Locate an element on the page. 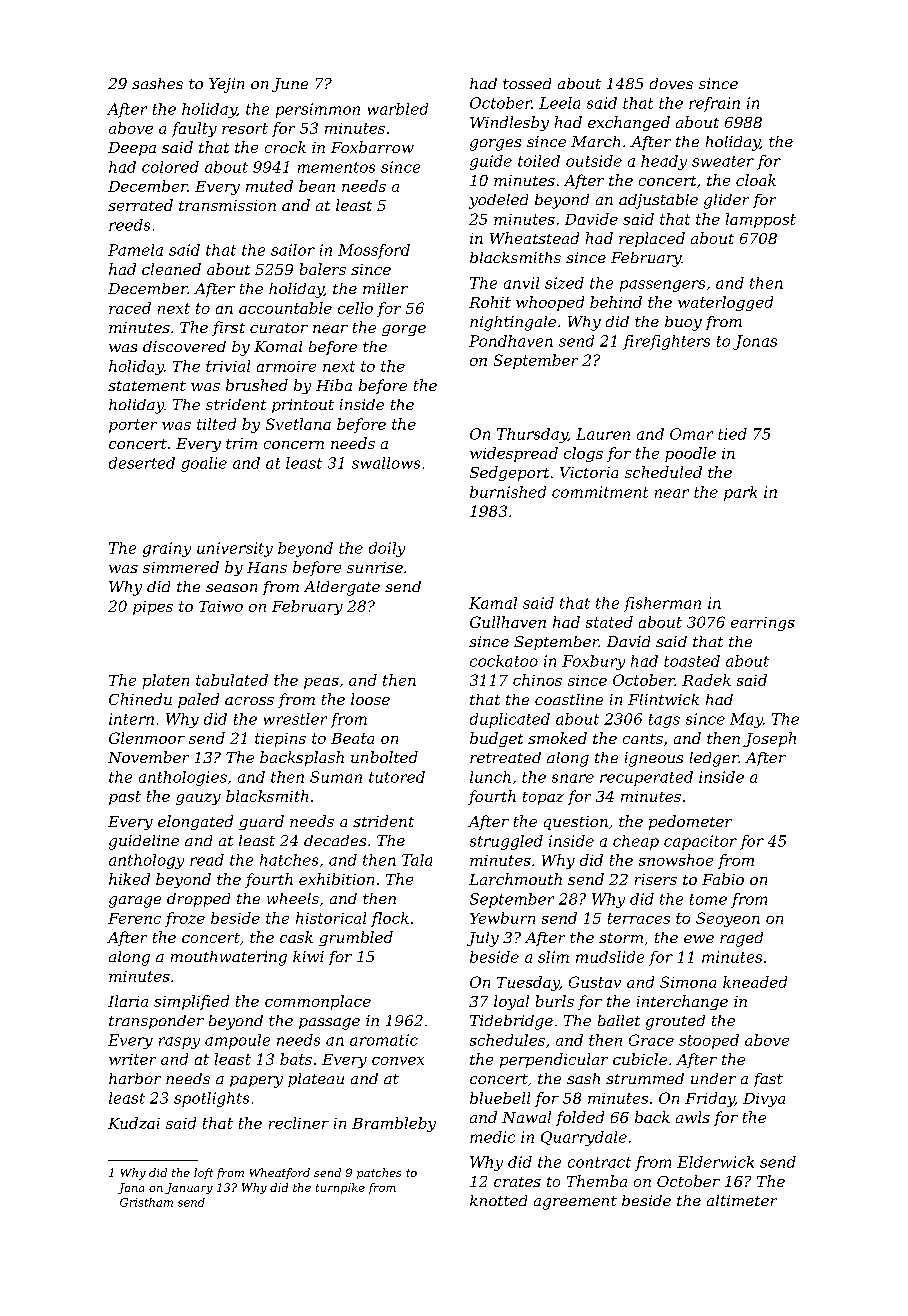 The width and height of the document is (908, 1316). Gristham is located at coordinates (146, 1202).
